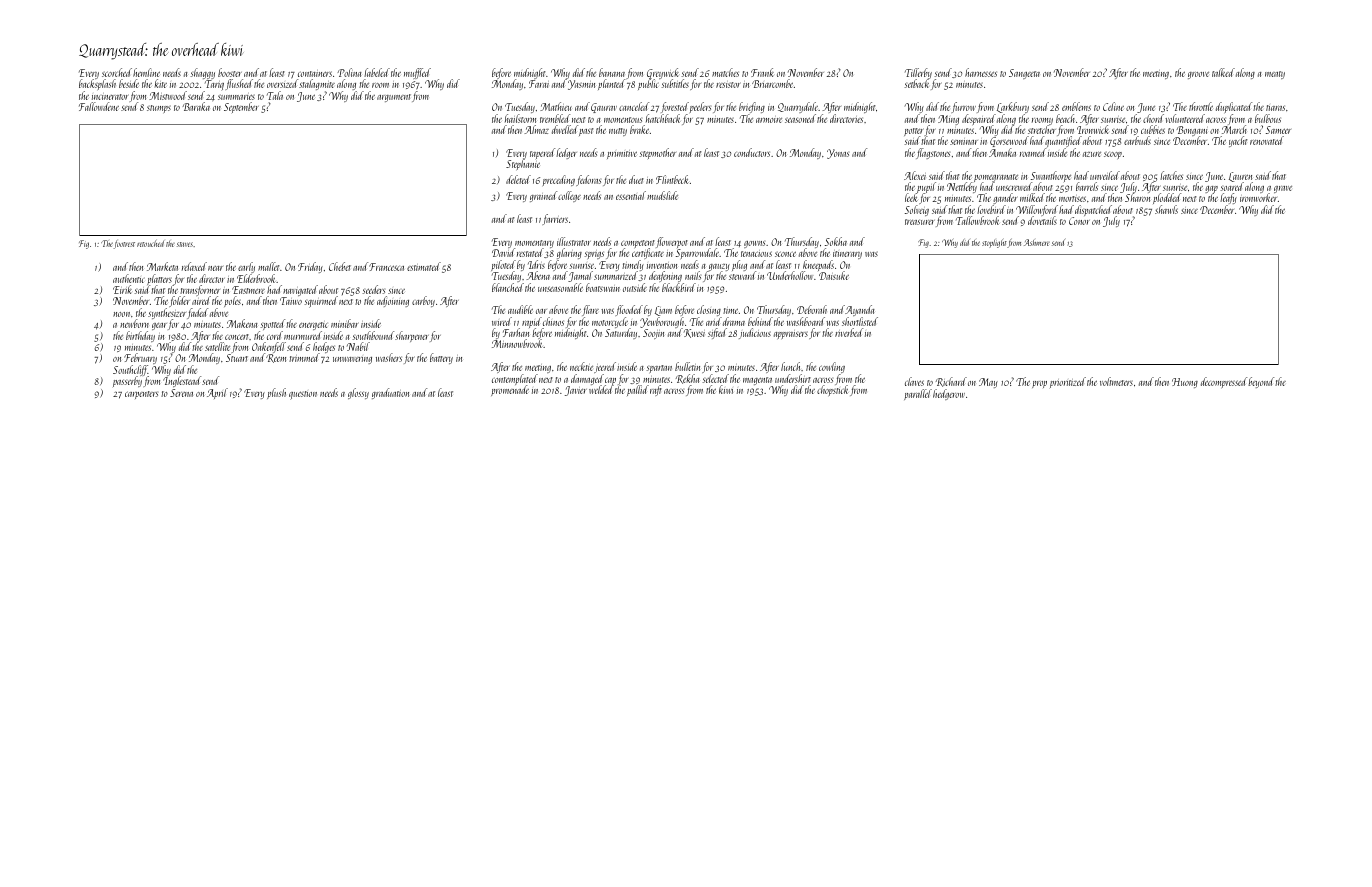  What do you see at coordinates (1223, 72) in the page?
I see `talked` at bounding box center [1223, 72].
